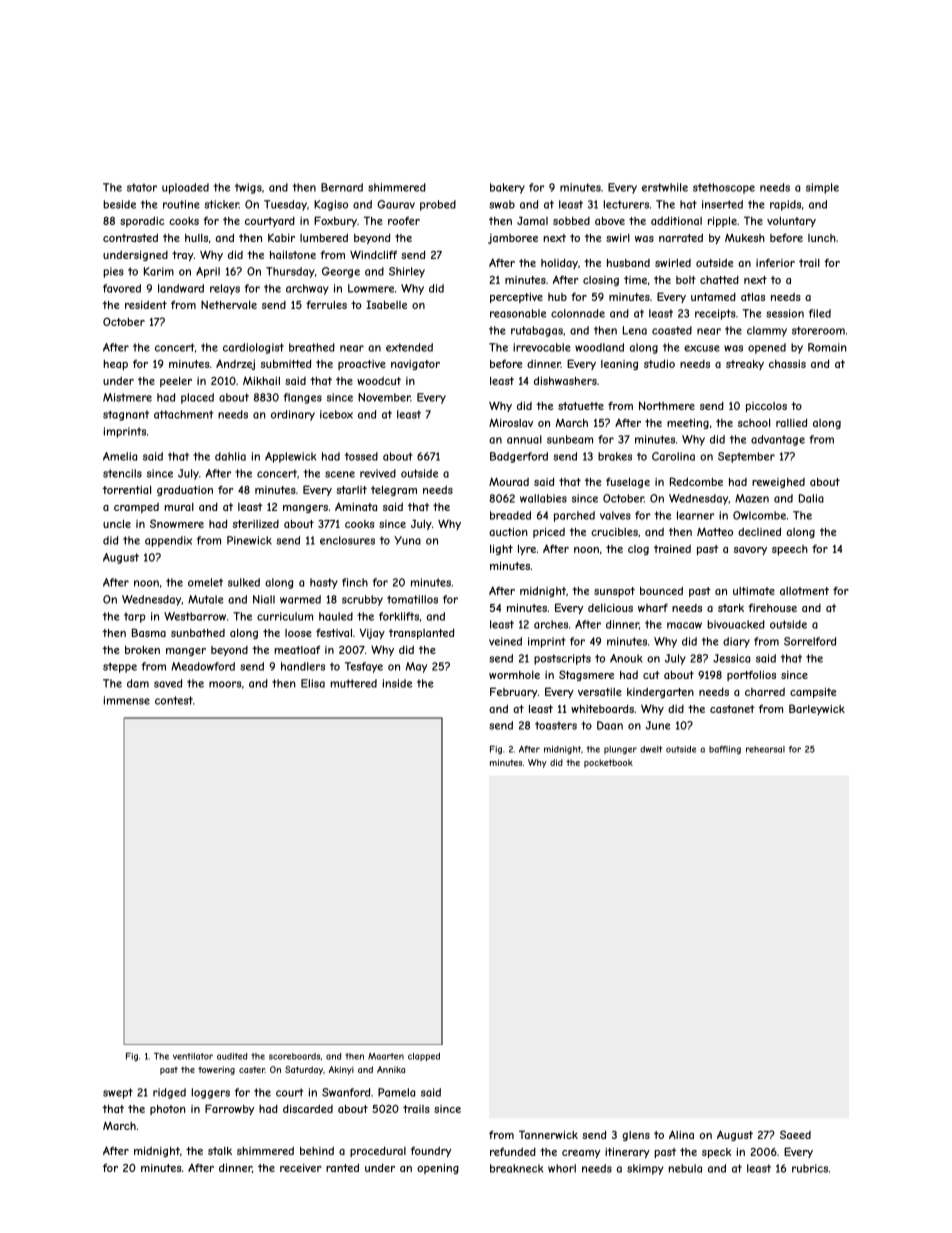 This screenshot has width=952, height=1233. I want to click on April, so click(208, 272).
